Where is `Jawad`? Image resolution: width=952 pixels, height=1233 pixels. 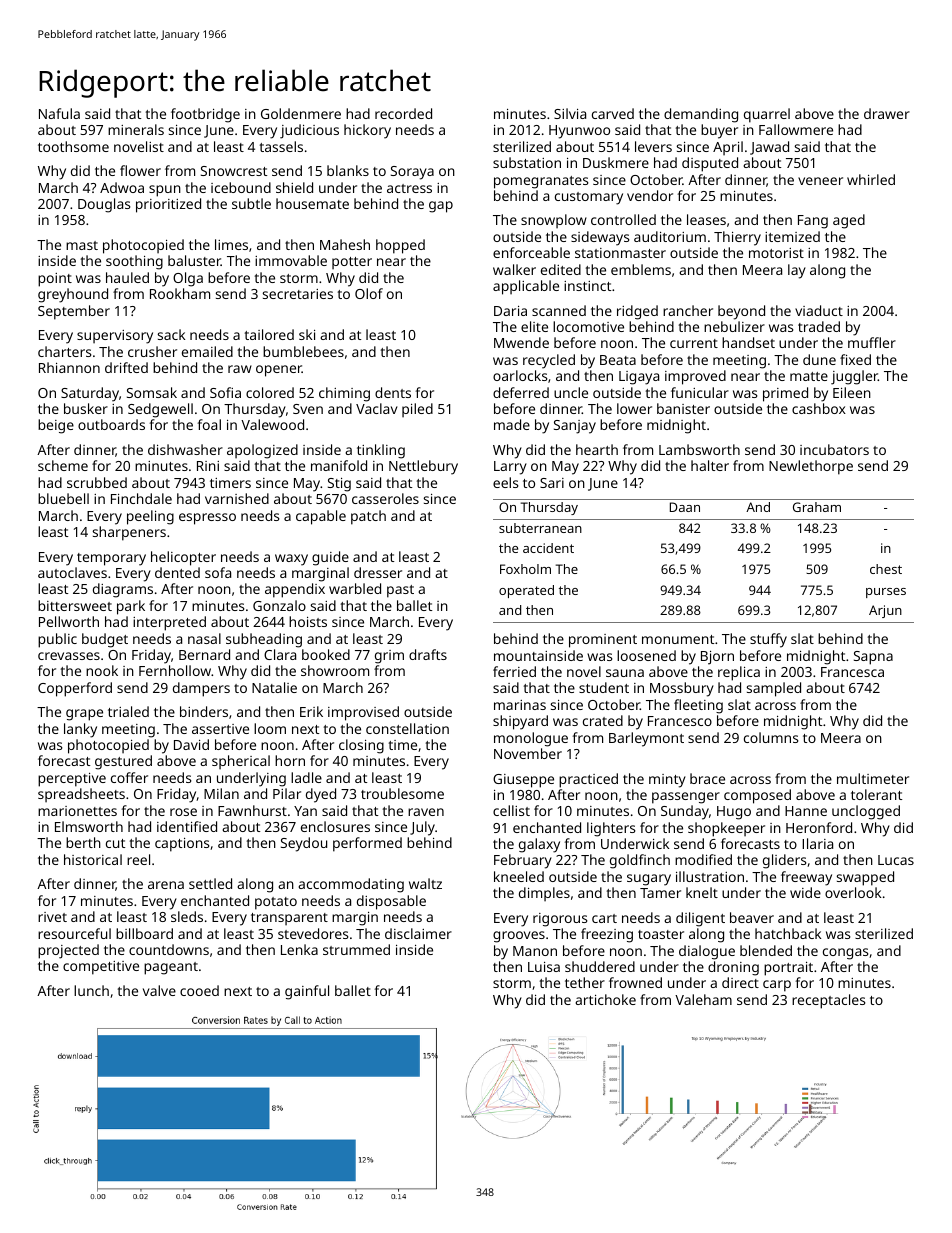 Jawad is located at coordinates (769, 148).
